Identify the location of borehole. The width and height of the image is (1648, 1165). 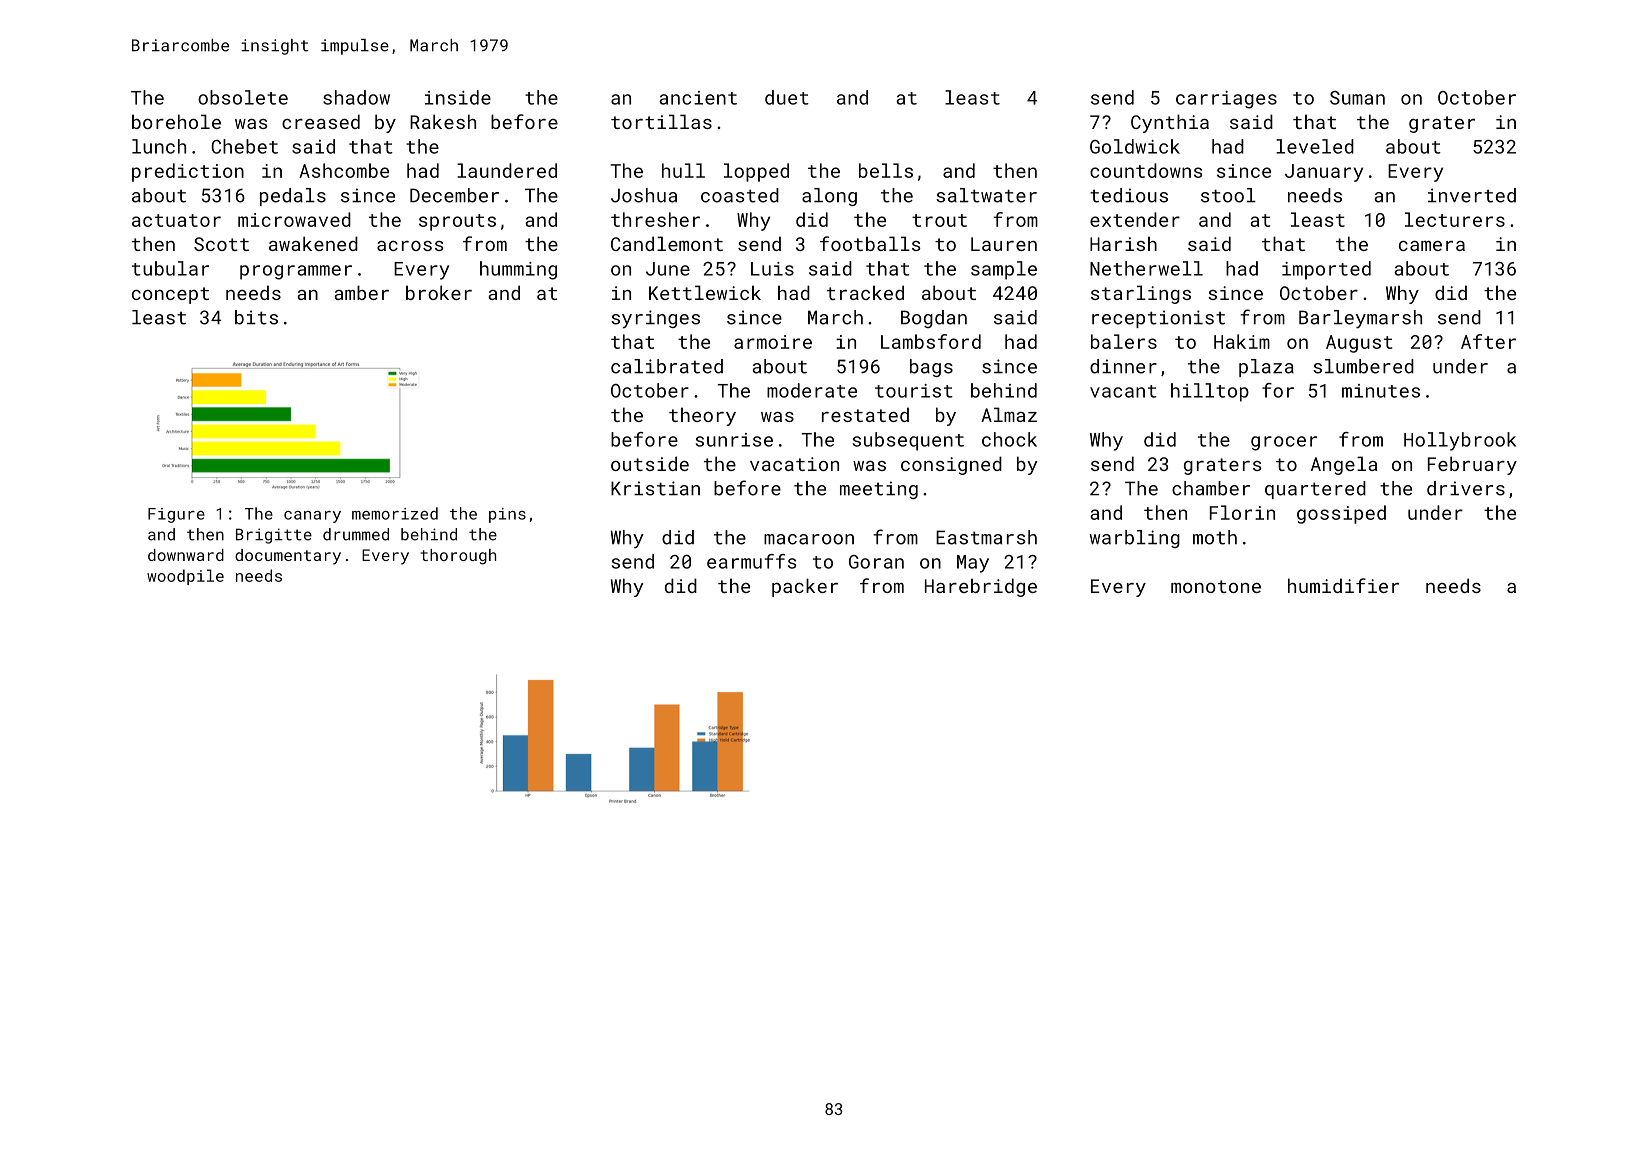
(176, 121).
